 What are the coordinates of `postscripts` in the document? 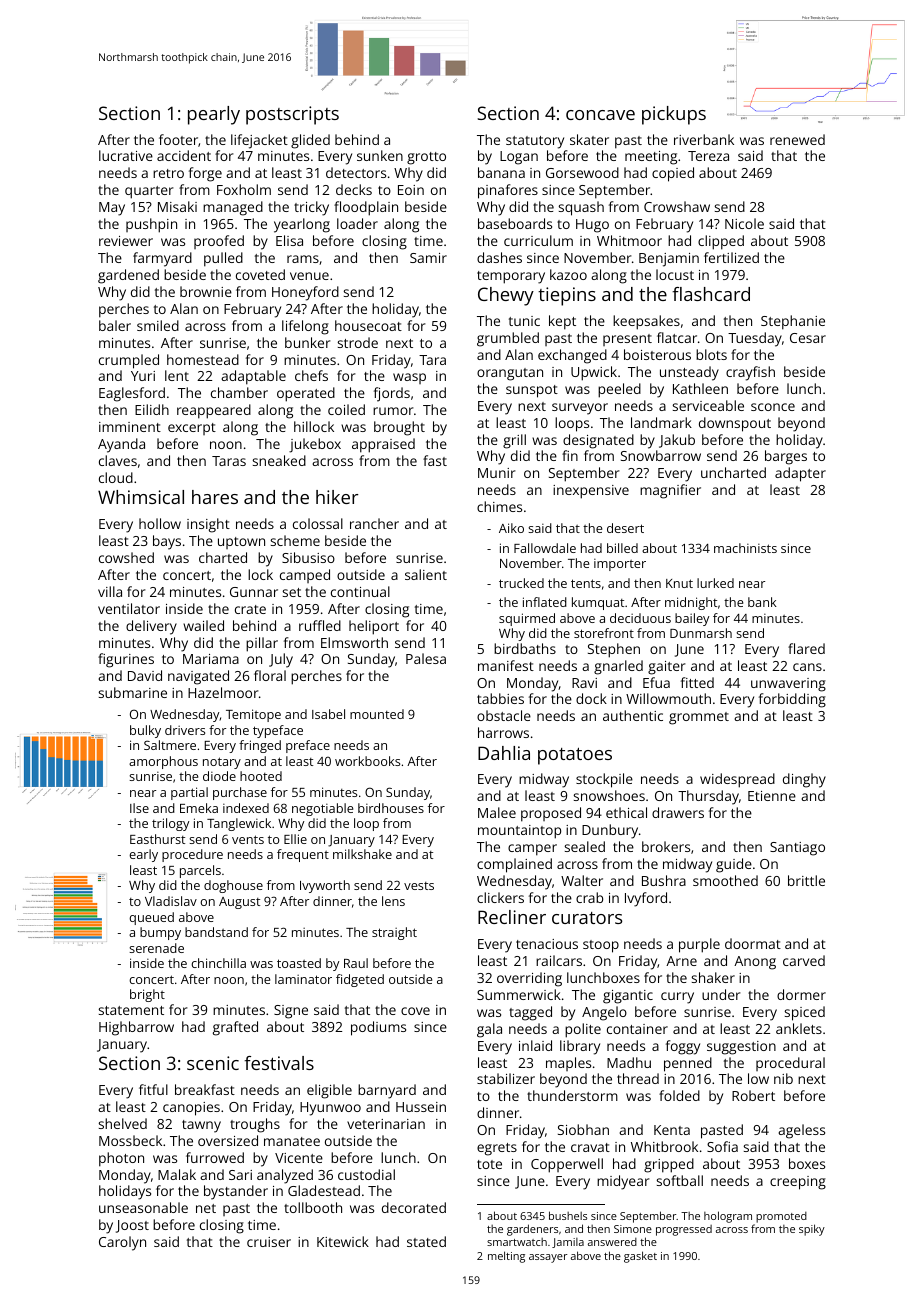 It's located at (292, 115).
